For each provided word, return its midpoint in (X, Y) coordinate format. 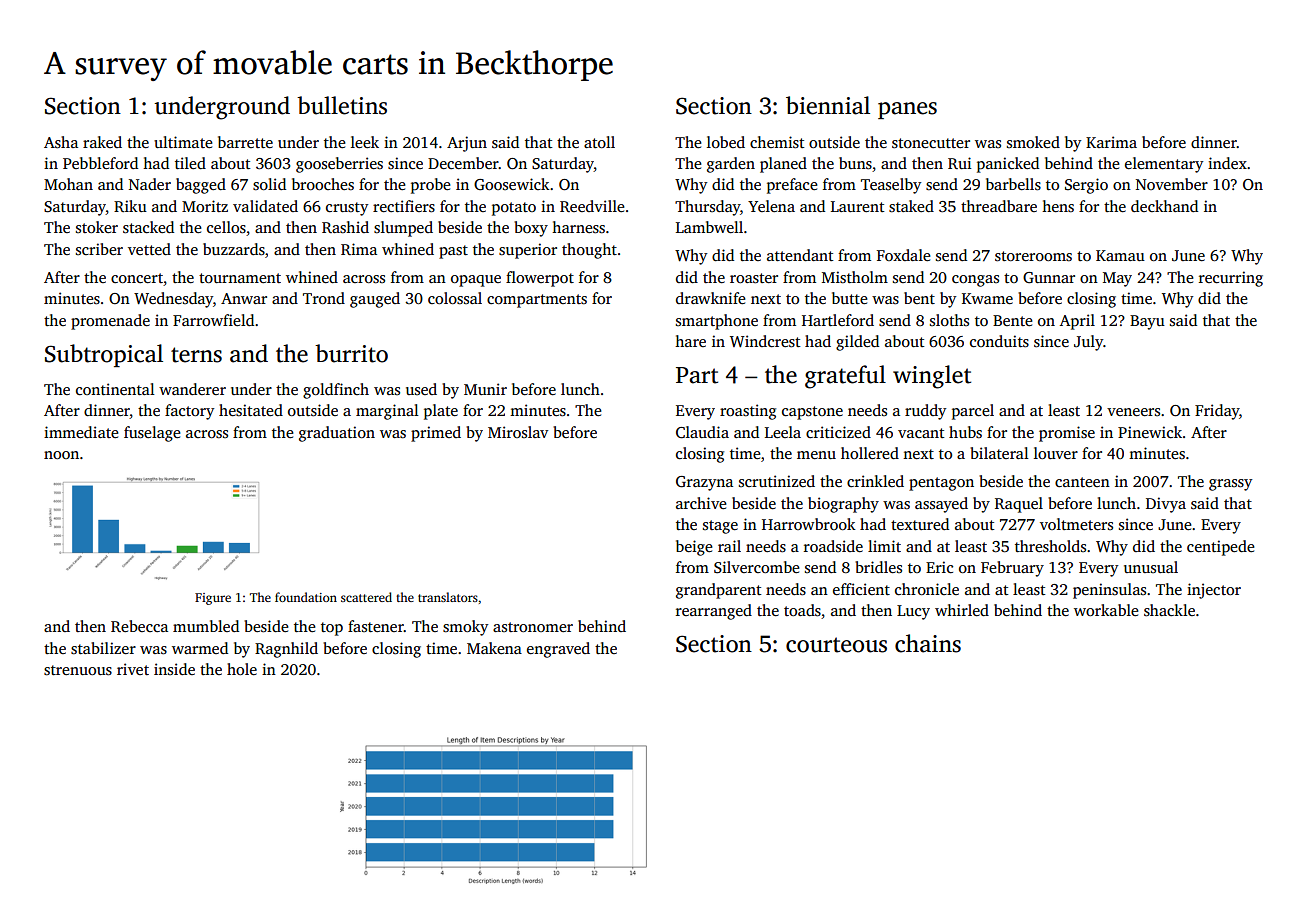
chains (928, 643)
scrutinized (777, 481)
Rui (959, 163)
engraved (558, 650)
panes (907, 110)
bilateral (999, 453)
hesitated (251, 410)
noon (61, 455)
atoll (599, 142)
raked (102, 142)
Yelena (771, 206)
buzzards (234, 249)
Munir (485, 389)
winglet (932, 377)
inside (174, 669)
